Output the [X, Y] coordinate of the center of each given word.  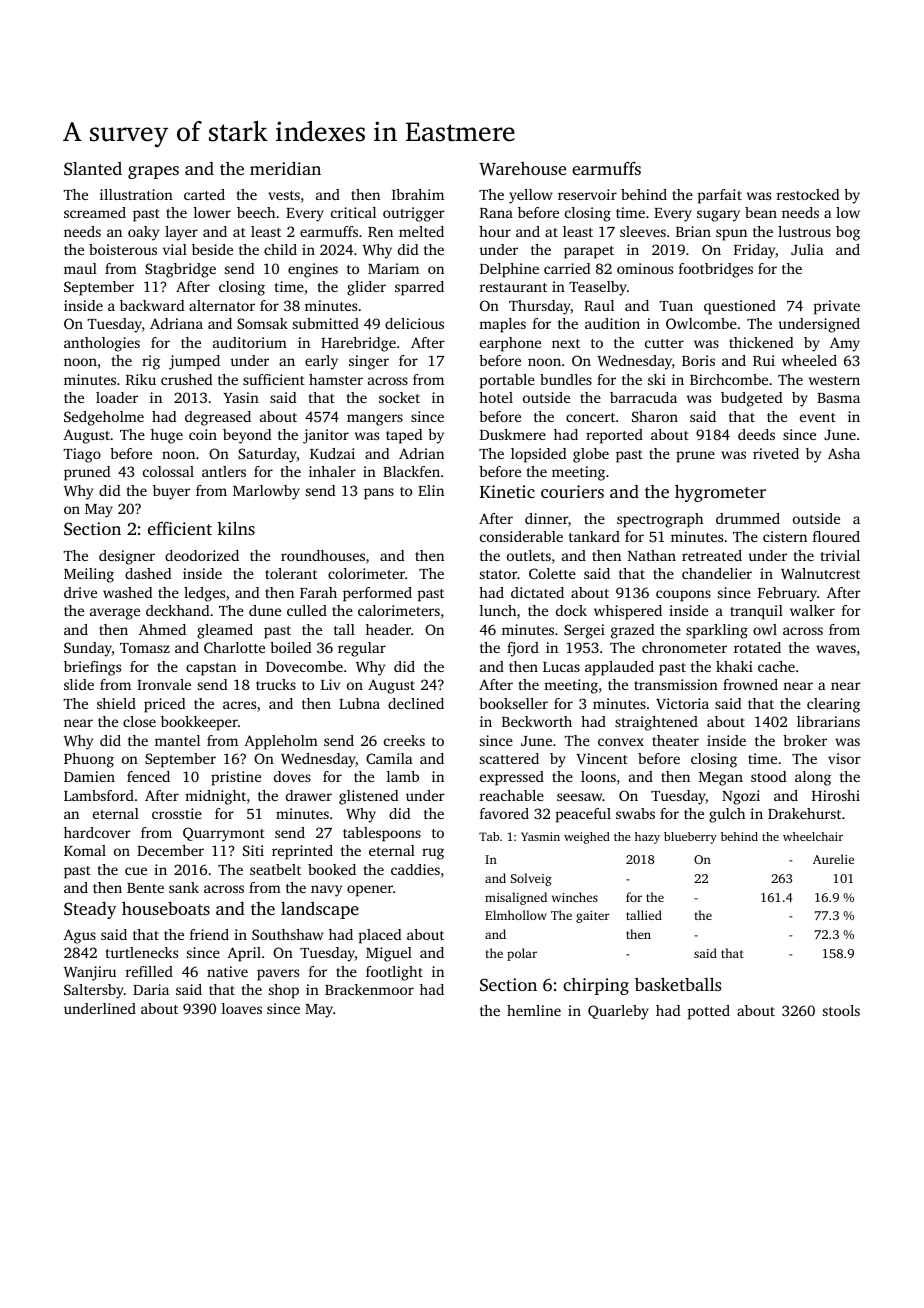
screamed [95, 212]
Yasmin [540, 836]
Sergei [584, 631]
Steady [90, 910]
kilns [236, 528]
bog [848, 233]
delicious [414, 323]
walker [812, 610]
